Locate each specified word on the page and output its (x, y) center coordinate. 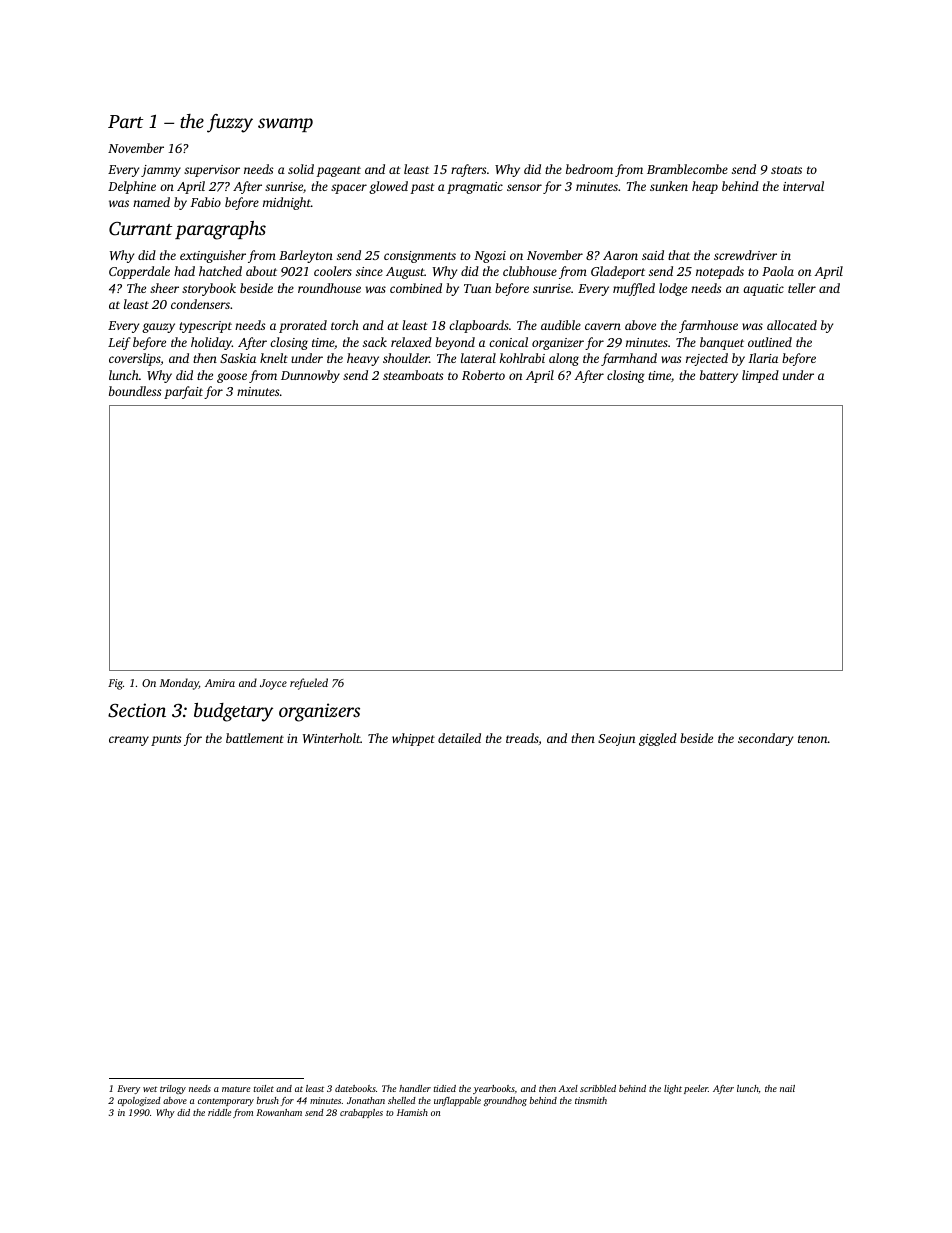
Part (125, 121)
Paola (778, 271)
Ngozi (490, 257)
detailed (459, 738)
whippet (413, 739)
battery (719, 376)
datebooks (355, 1088)
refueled (309, 684)
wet (150, 1089)
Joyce (273, 684)
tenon (813, 739)
